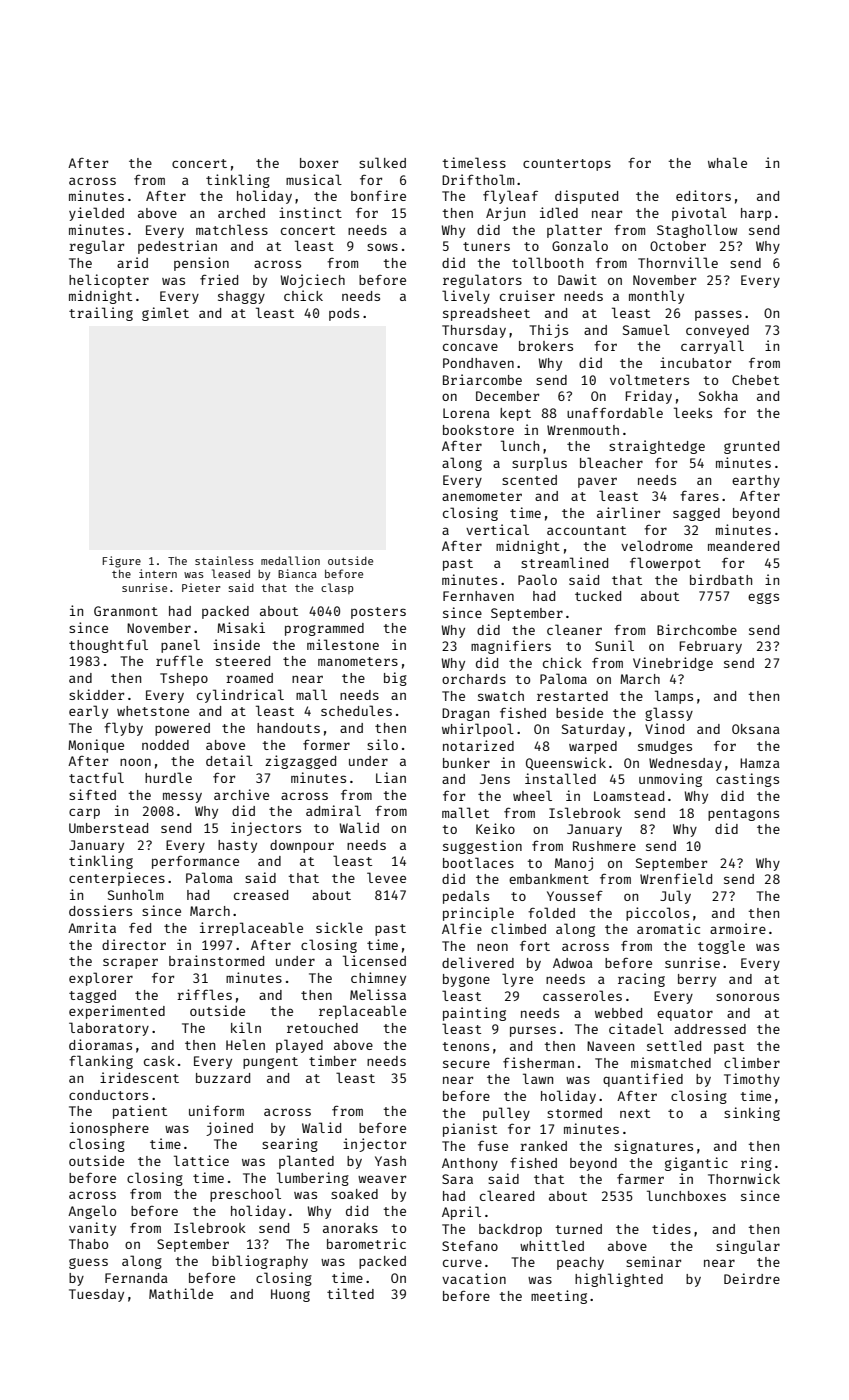 The width and height of the image is (849, 1400). I want to click on laboratory, so click(109, 1029).
